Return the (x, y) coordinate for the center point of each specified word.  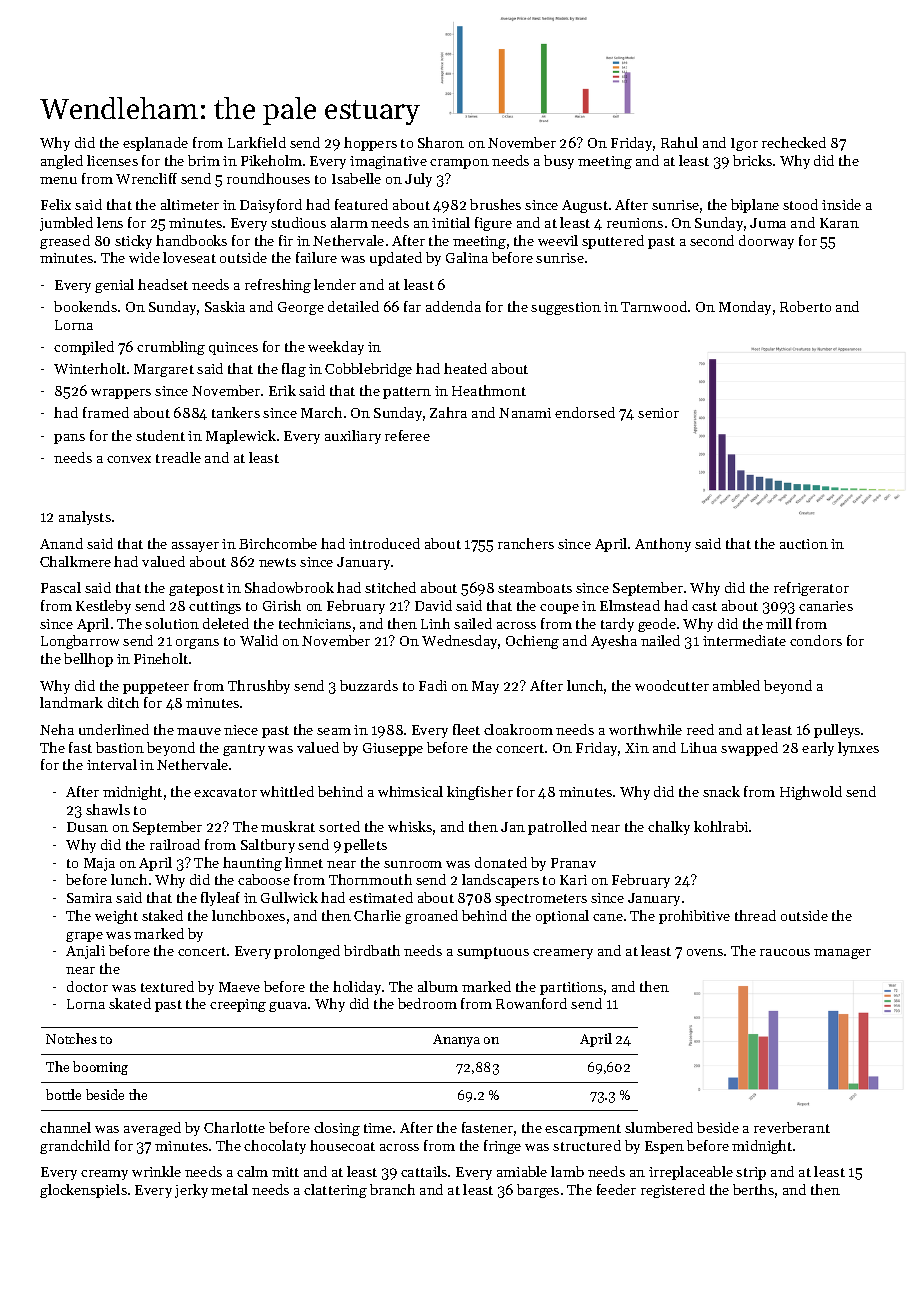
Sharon (441, 142)
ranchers (526, 543)
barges (538, 1191)
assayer (195, 547)
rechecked (794, 142)
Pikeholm (271, 160)
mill (779, 623)
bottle (63, 1094)
